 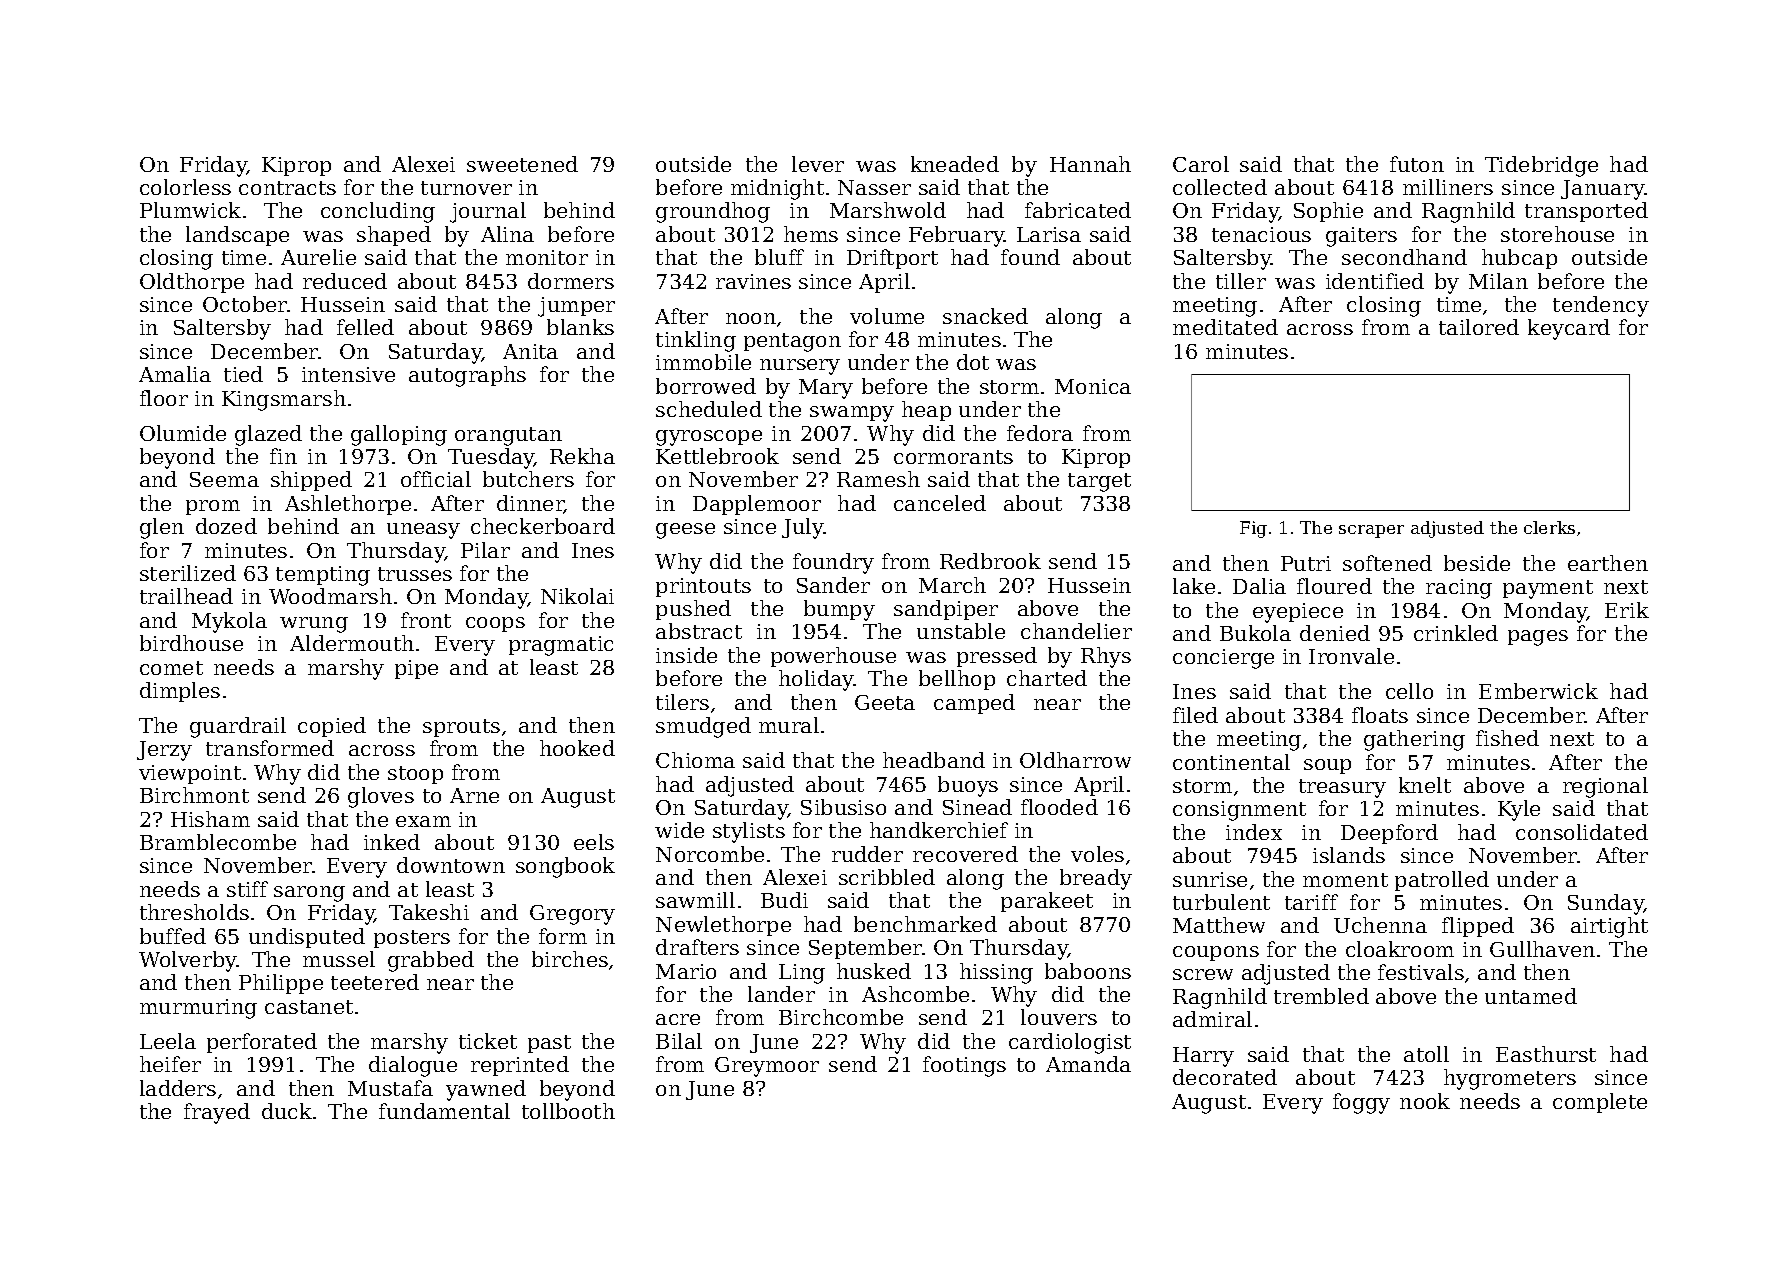 I want to click on floor, so click(x=164, y=398).
